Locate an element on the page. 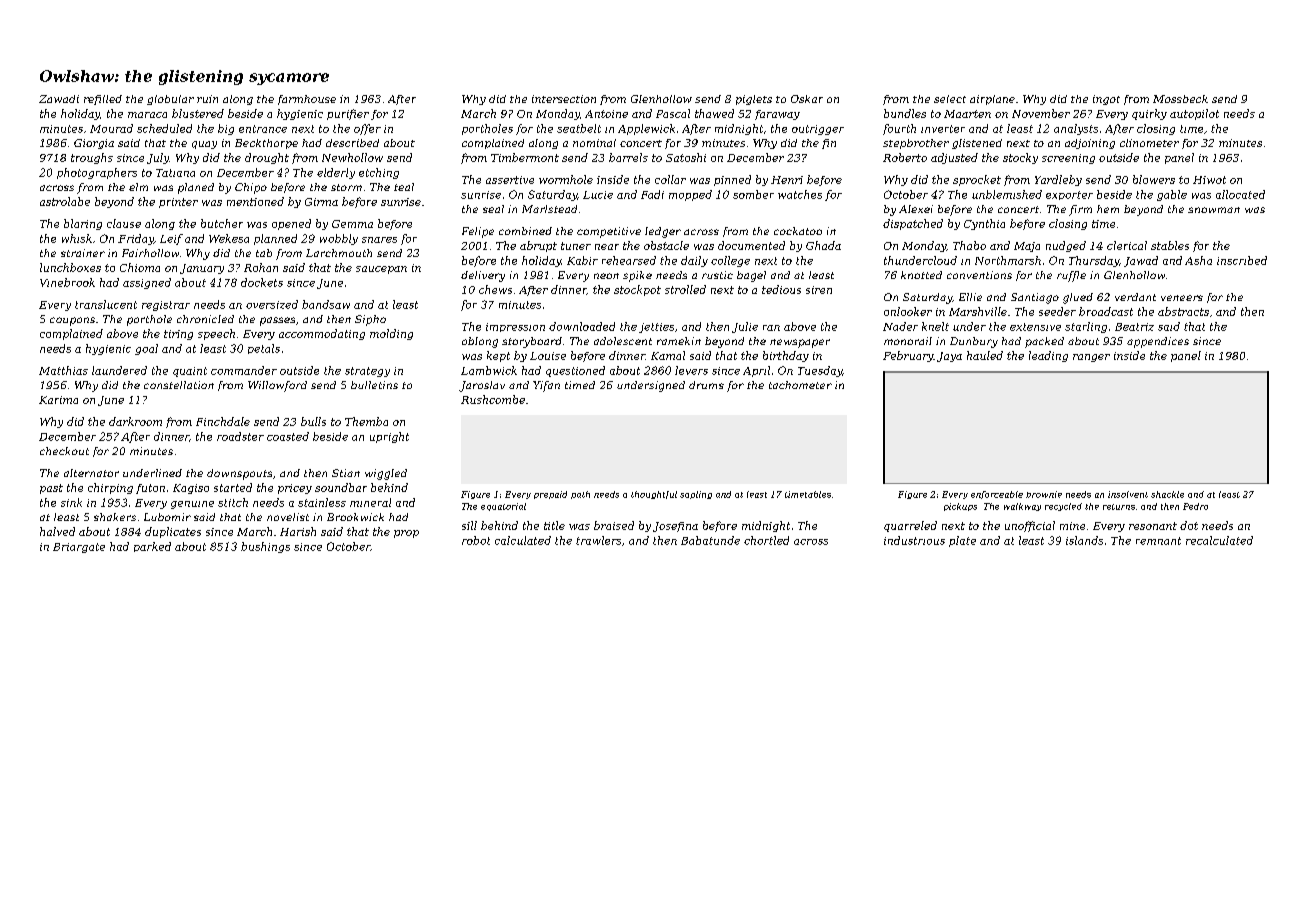  intersection is located at coordinates (564, 99).
